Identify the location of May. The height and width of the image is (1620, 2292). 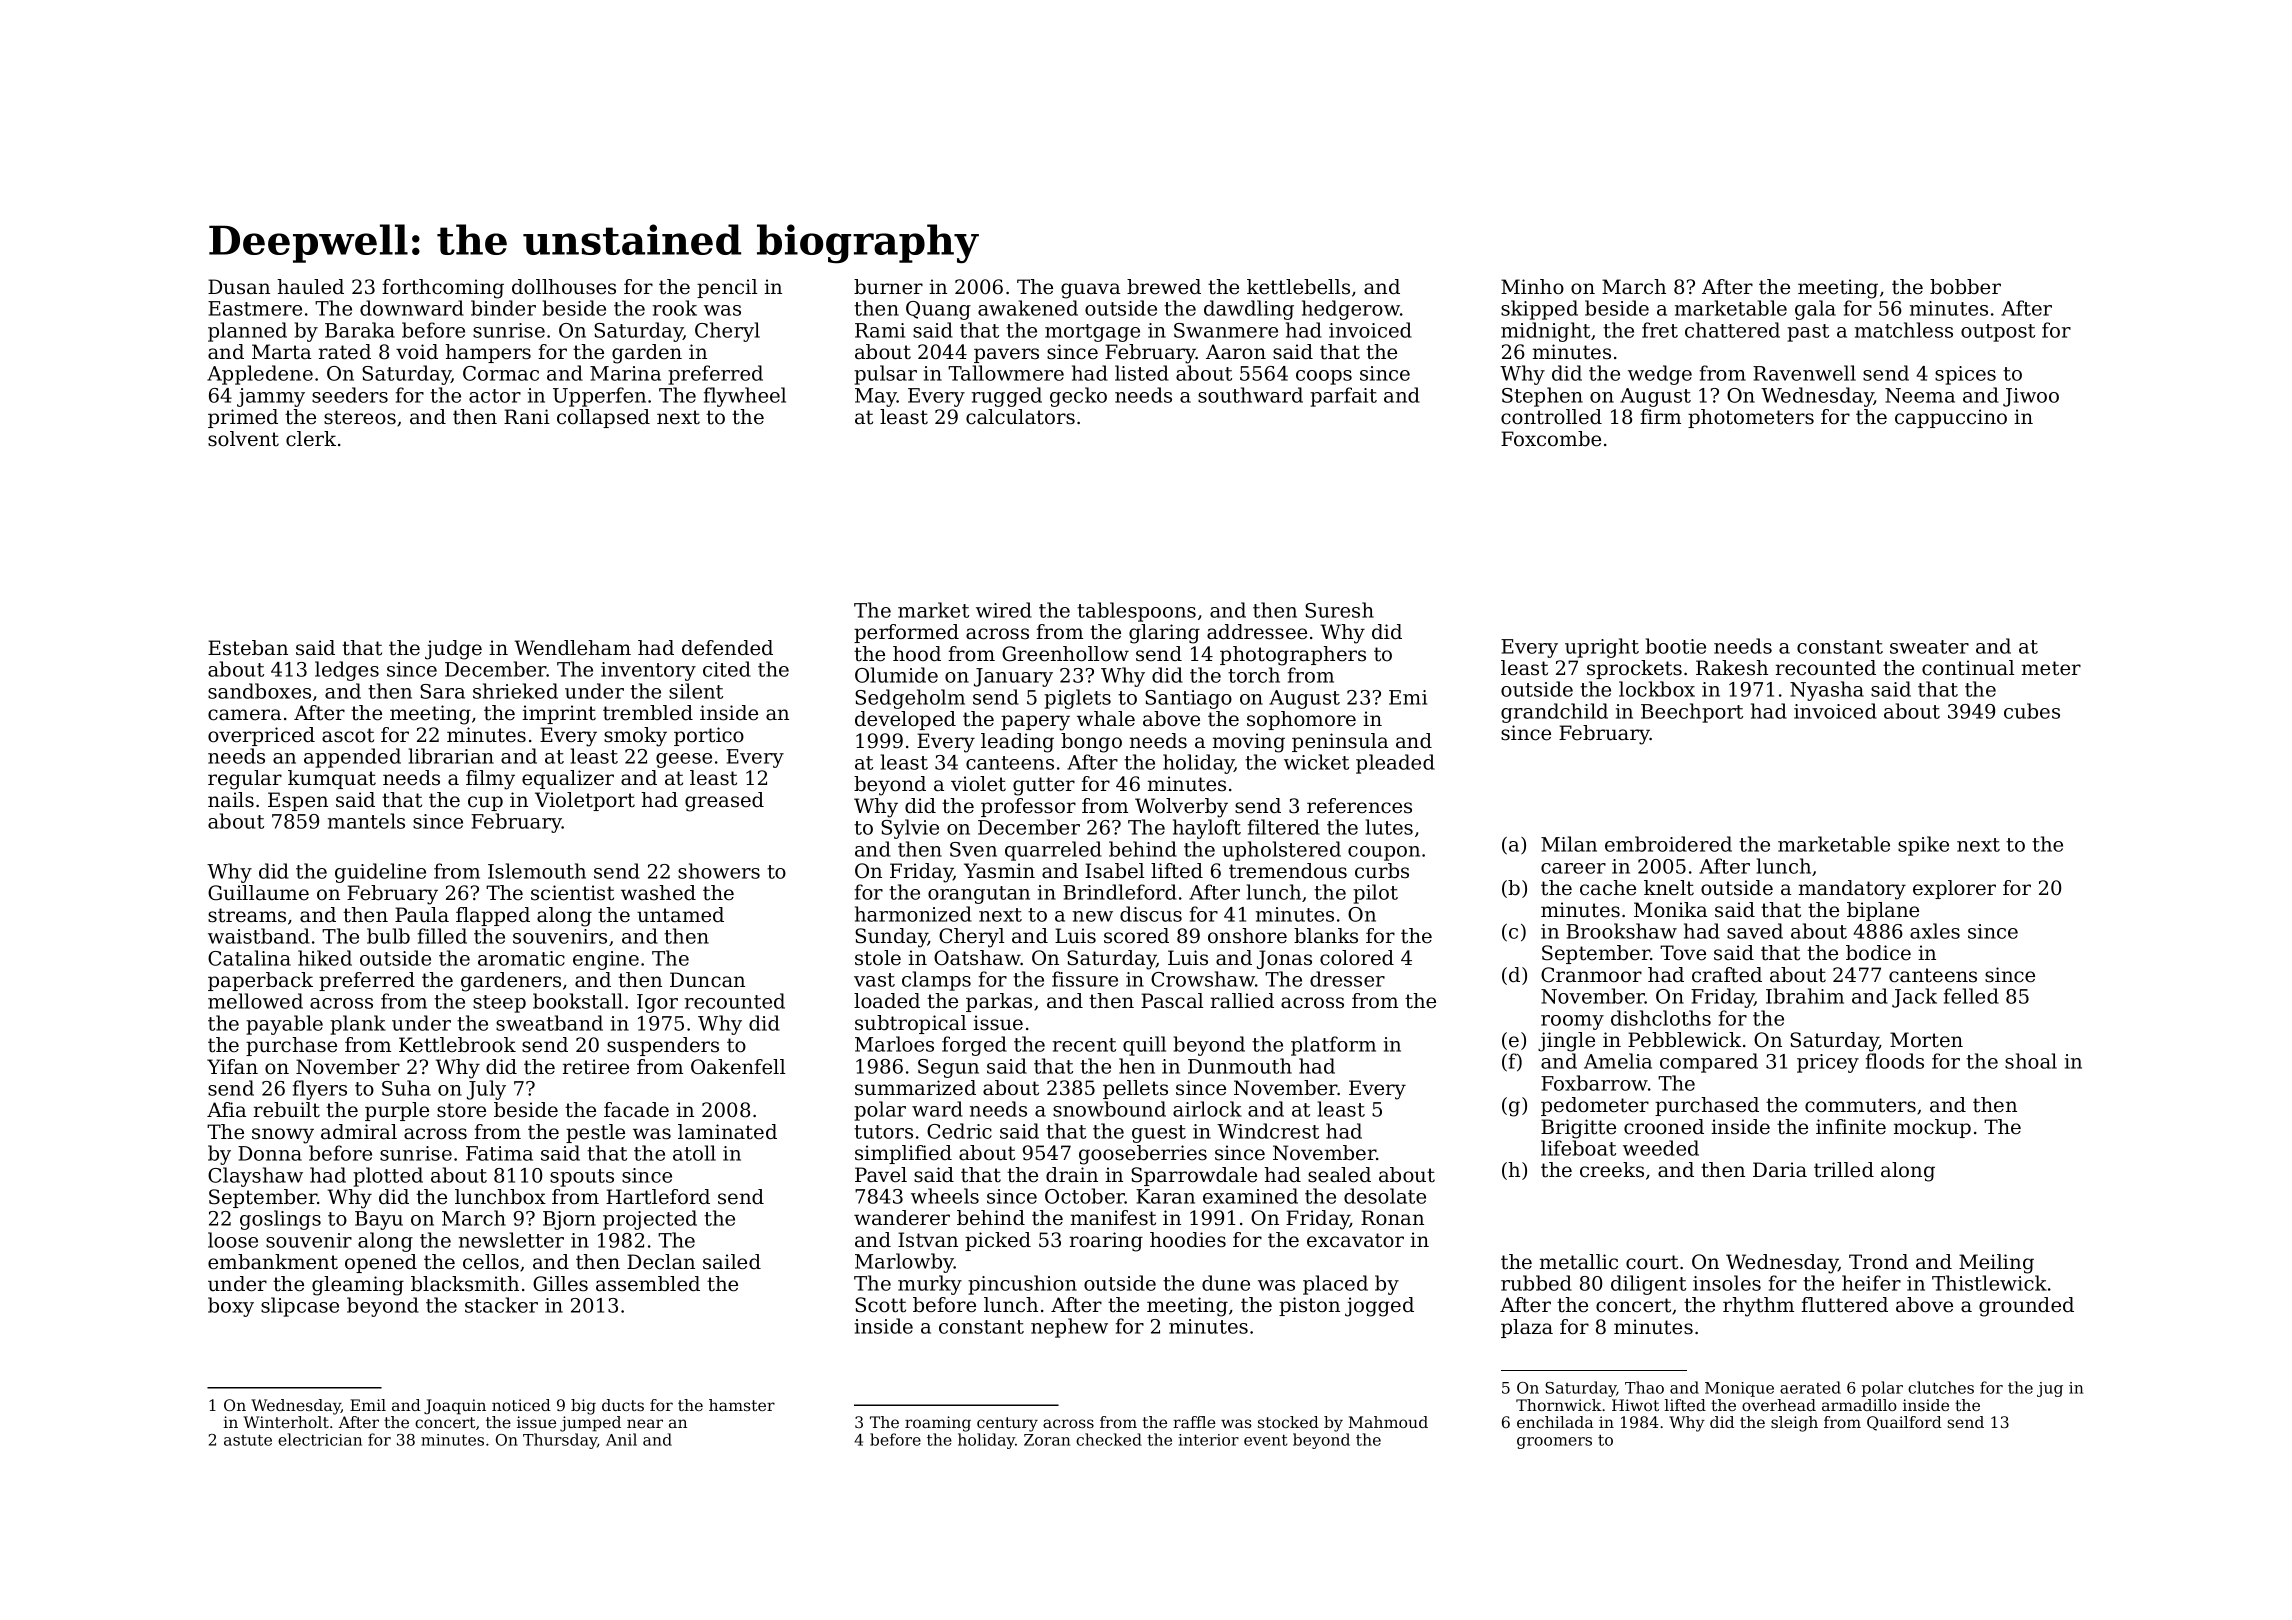
(876, 397).
